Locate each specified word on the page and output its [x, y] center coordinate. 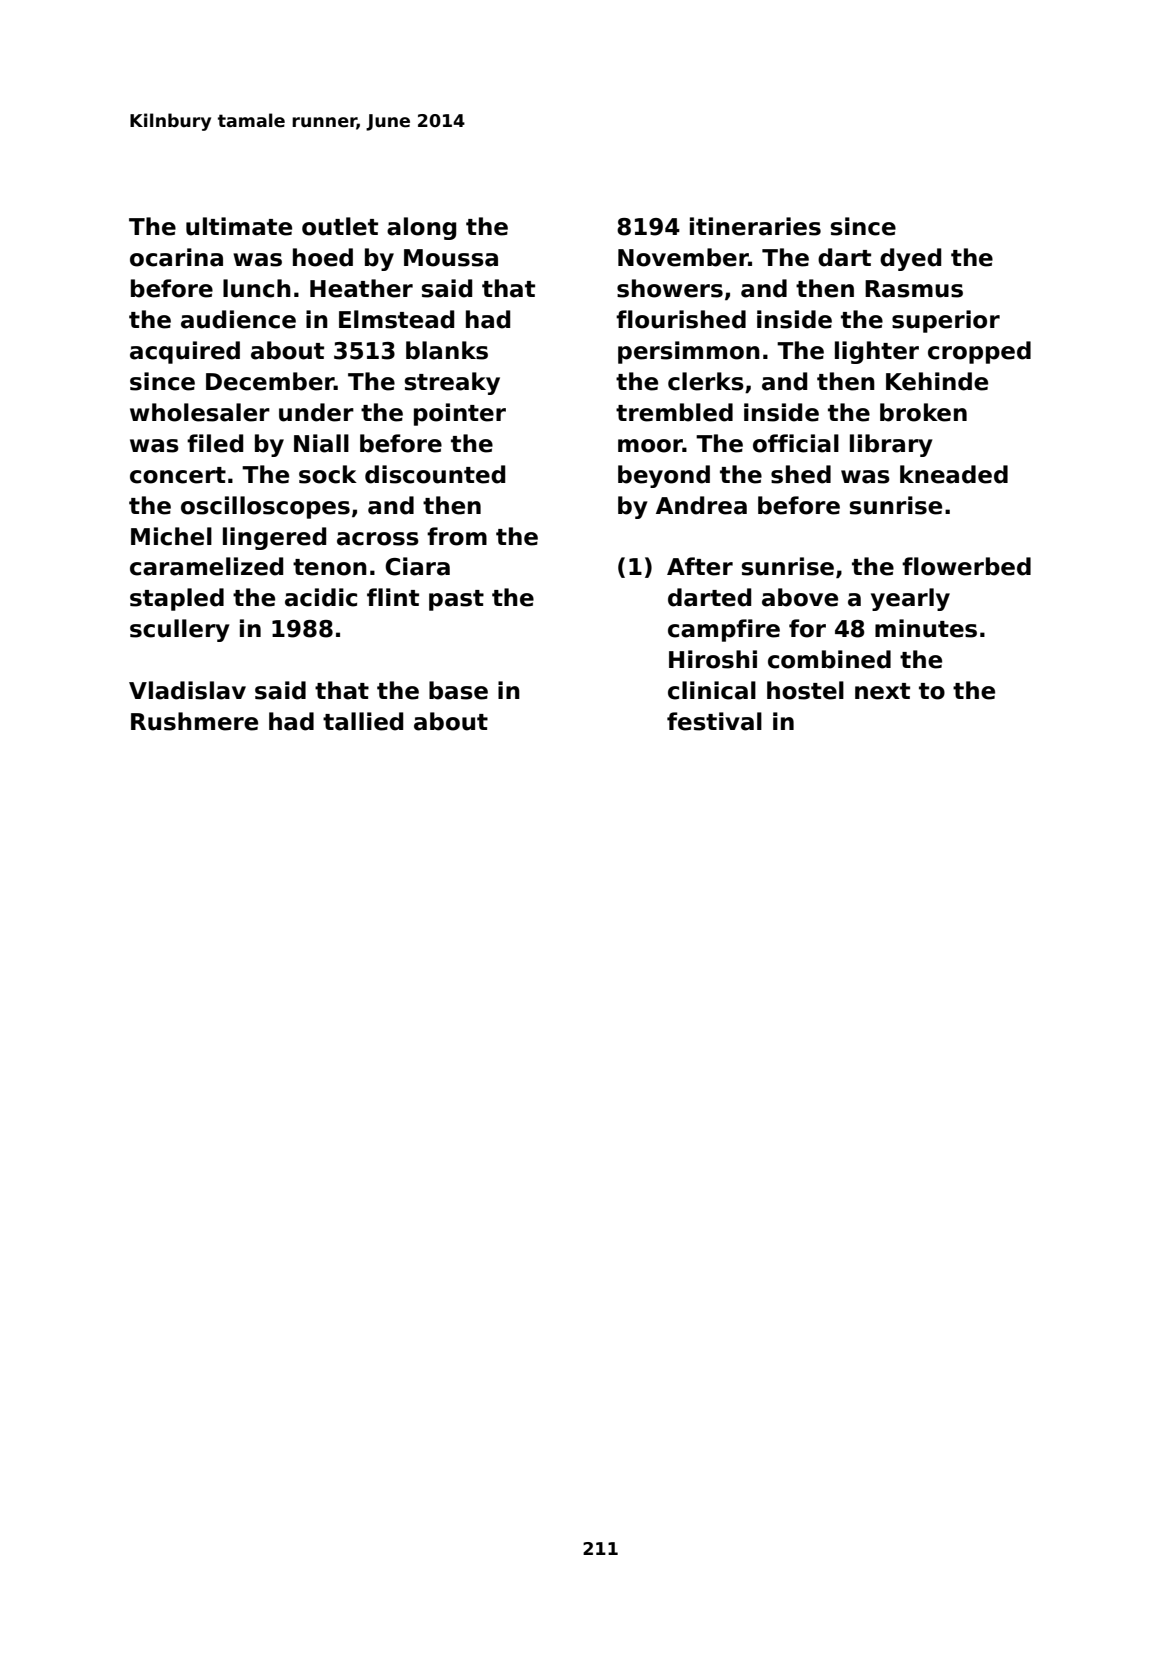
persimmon [689, 352]
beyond [664, 476]
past [456, 600]
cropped [979, 352]
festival [714, 721]
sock [328, 474]
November [683, 257]
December [270, 381]
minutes [926, 628]
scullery [180, 630]
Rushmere [194, 721]
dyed [910, 259]
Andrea [701, 505]
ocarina [176, 257]
